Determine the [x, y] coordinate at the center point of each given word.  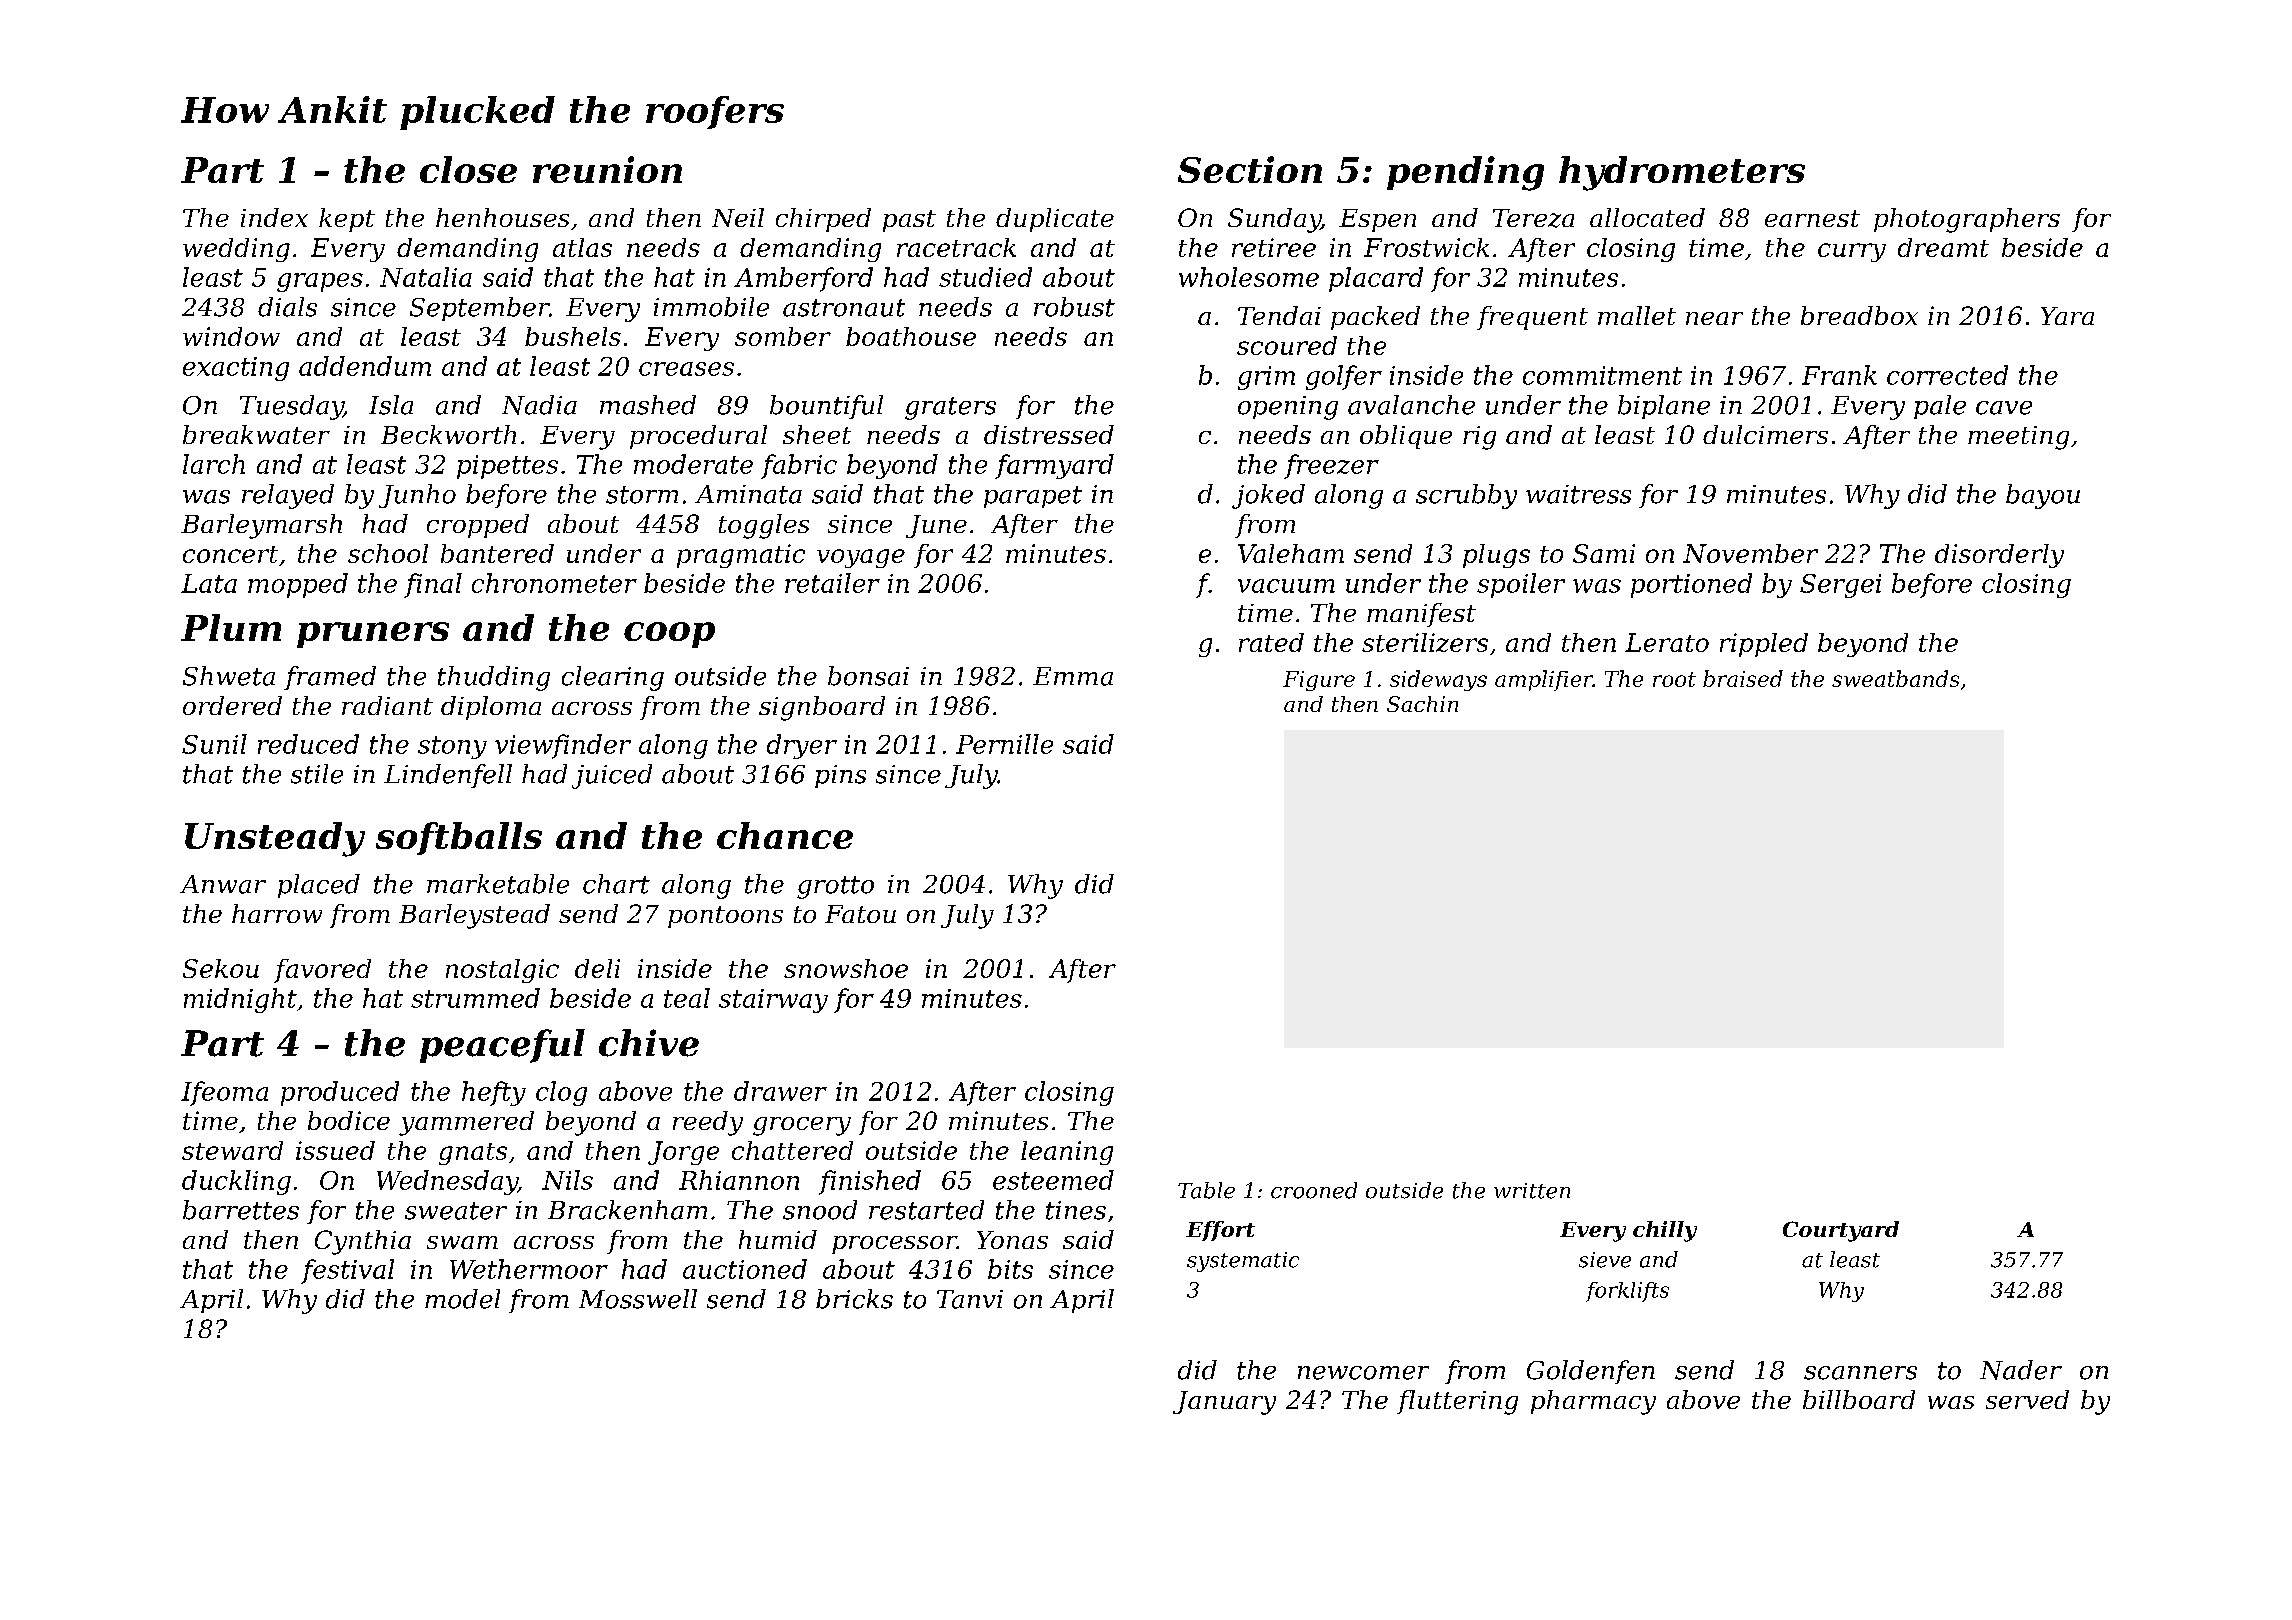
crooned [1314, 1190]
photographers [1967, 220]
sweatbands [1895, 678]
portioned [1691, 585]
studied [985, 277]
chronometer [554, 583]
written [1532, 1191]
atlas [582, 247]
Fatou [860, 914]
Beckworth [448, 434]
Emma [1073, 676]
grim [1266, 378]
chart [616, 884]
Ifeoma [224, 1093]
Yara [2067, 316]
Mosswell [638, 1299]
